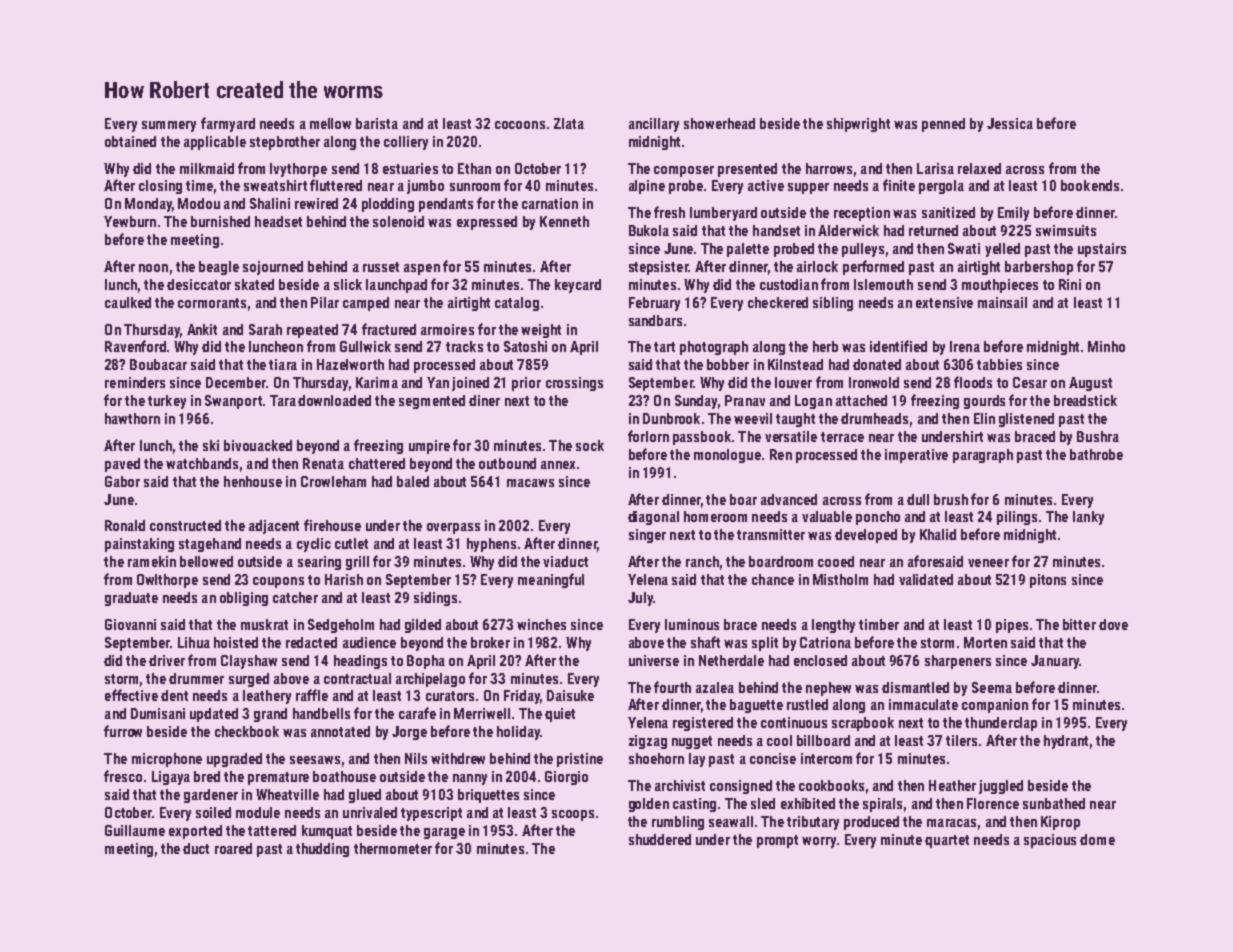 Image resolution: width=1233 pixels, height=952 pixels. I want to click on watchbands, so click(202, 463).
